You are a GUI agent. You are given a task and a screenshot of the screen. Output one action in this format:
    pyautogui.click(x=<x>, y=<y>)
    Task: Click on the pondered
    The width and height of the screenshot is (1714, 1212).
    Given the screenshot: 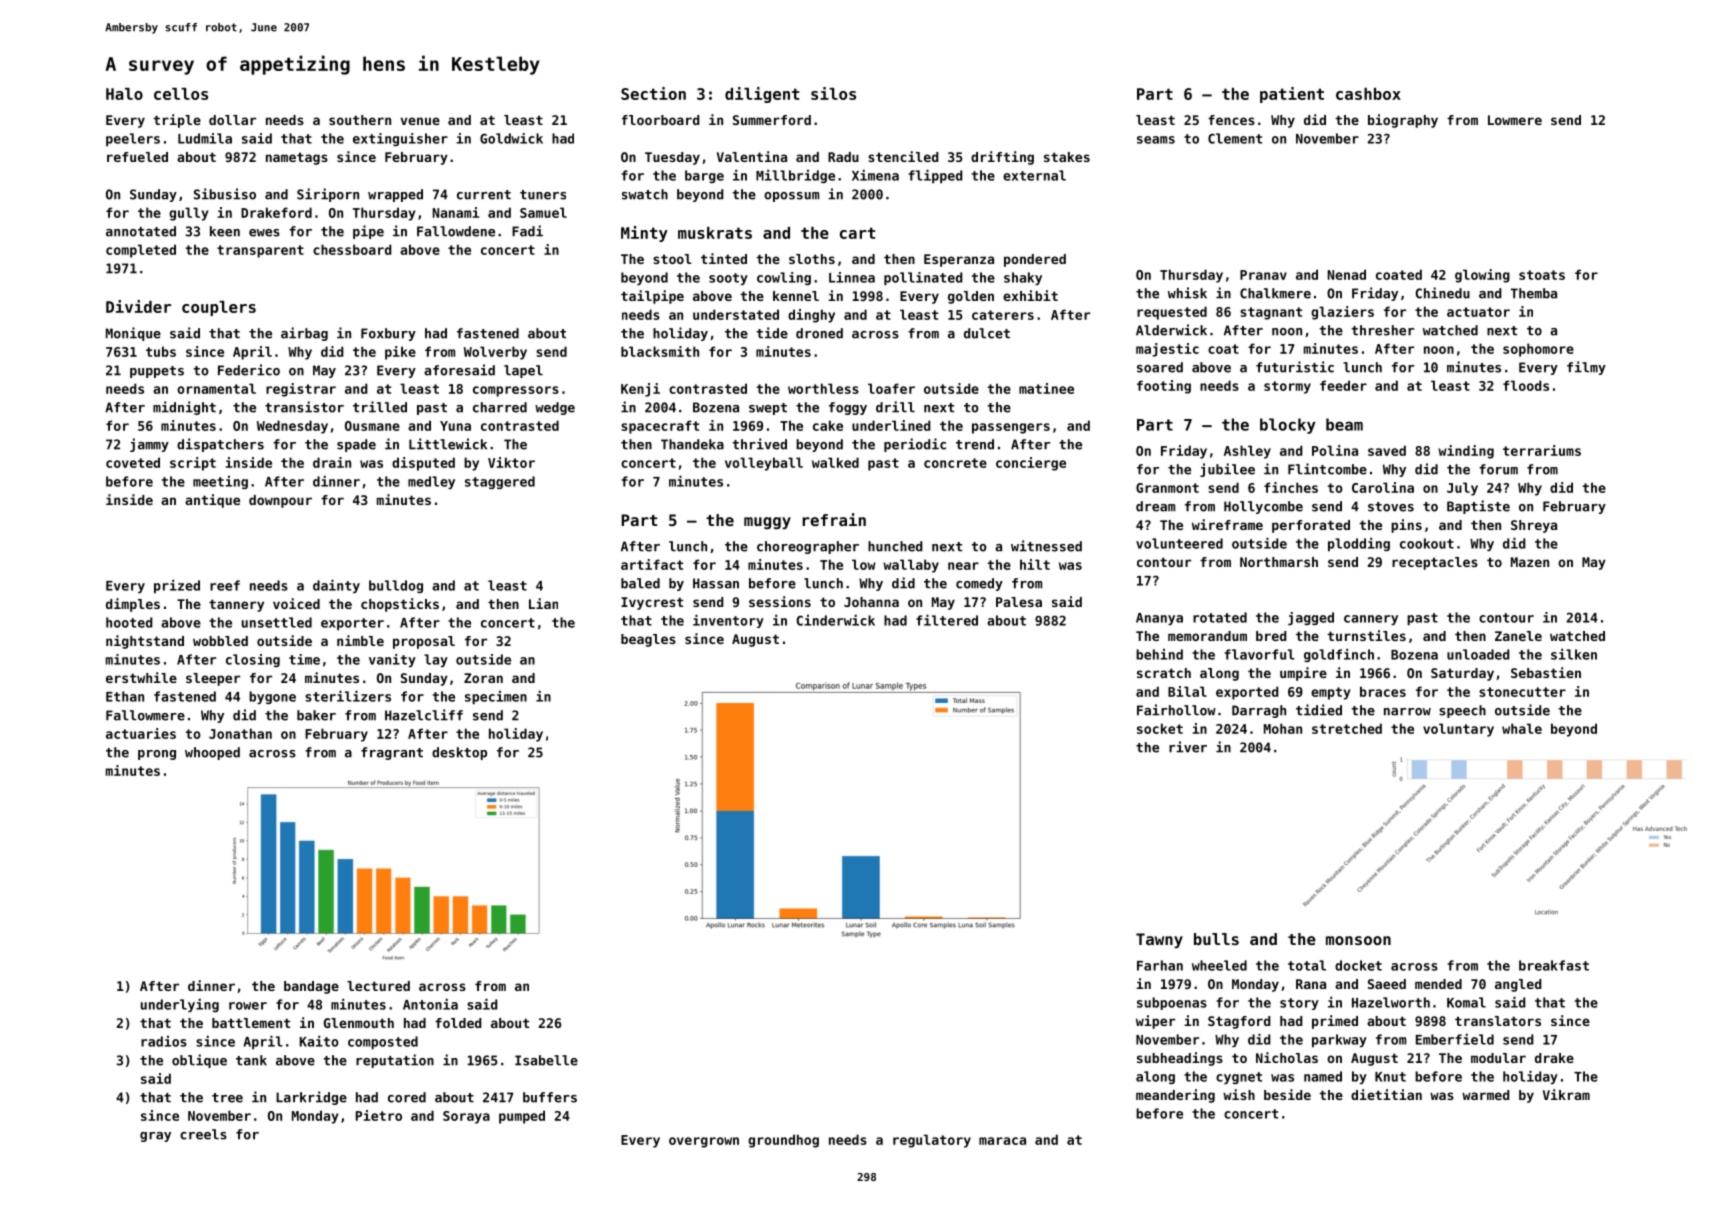 What is the action you would take?
    pyautogui.click(x=1035, y=260)
